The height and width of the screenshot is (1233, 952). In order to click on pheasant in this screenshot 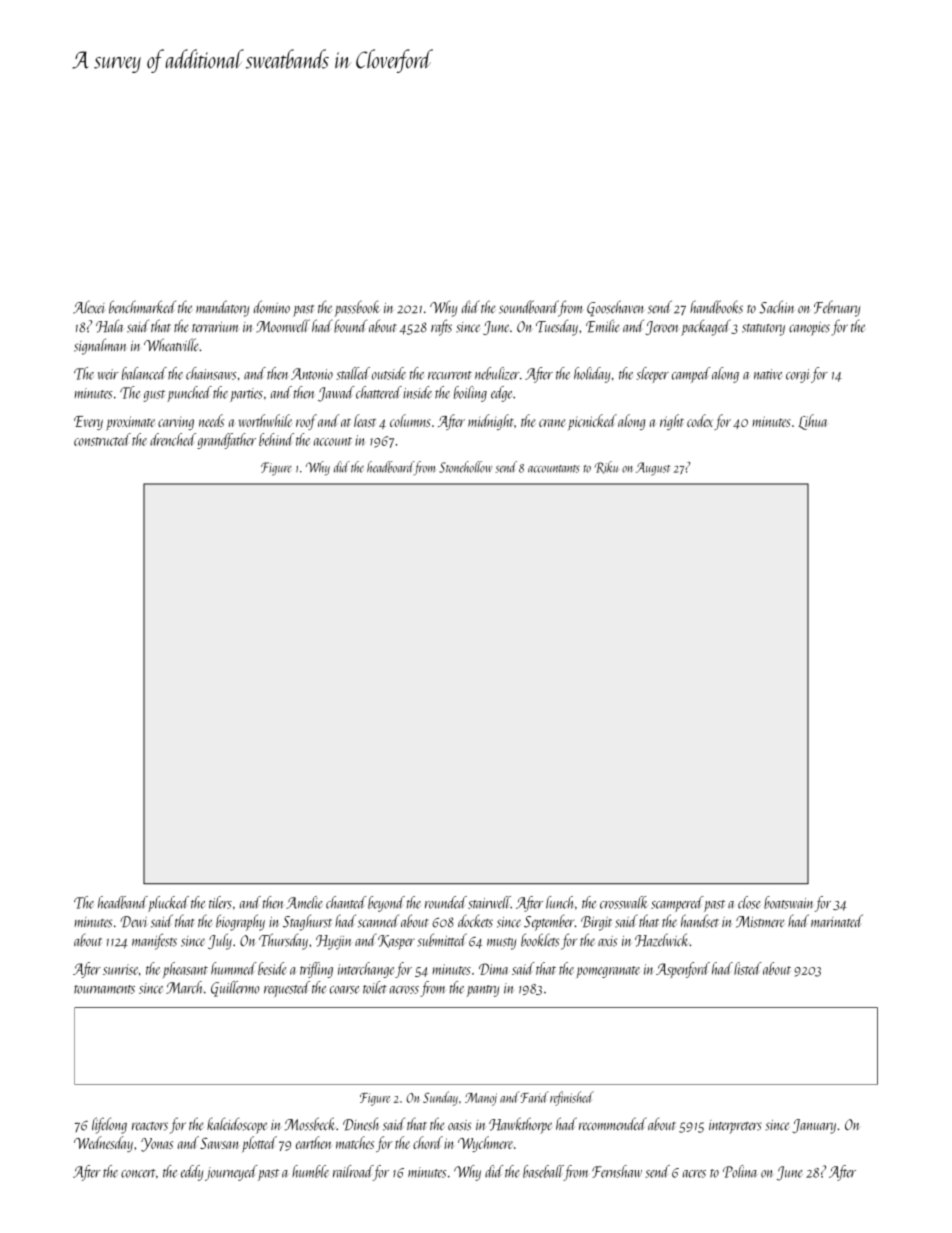, I will do `click(185, 970)`.
